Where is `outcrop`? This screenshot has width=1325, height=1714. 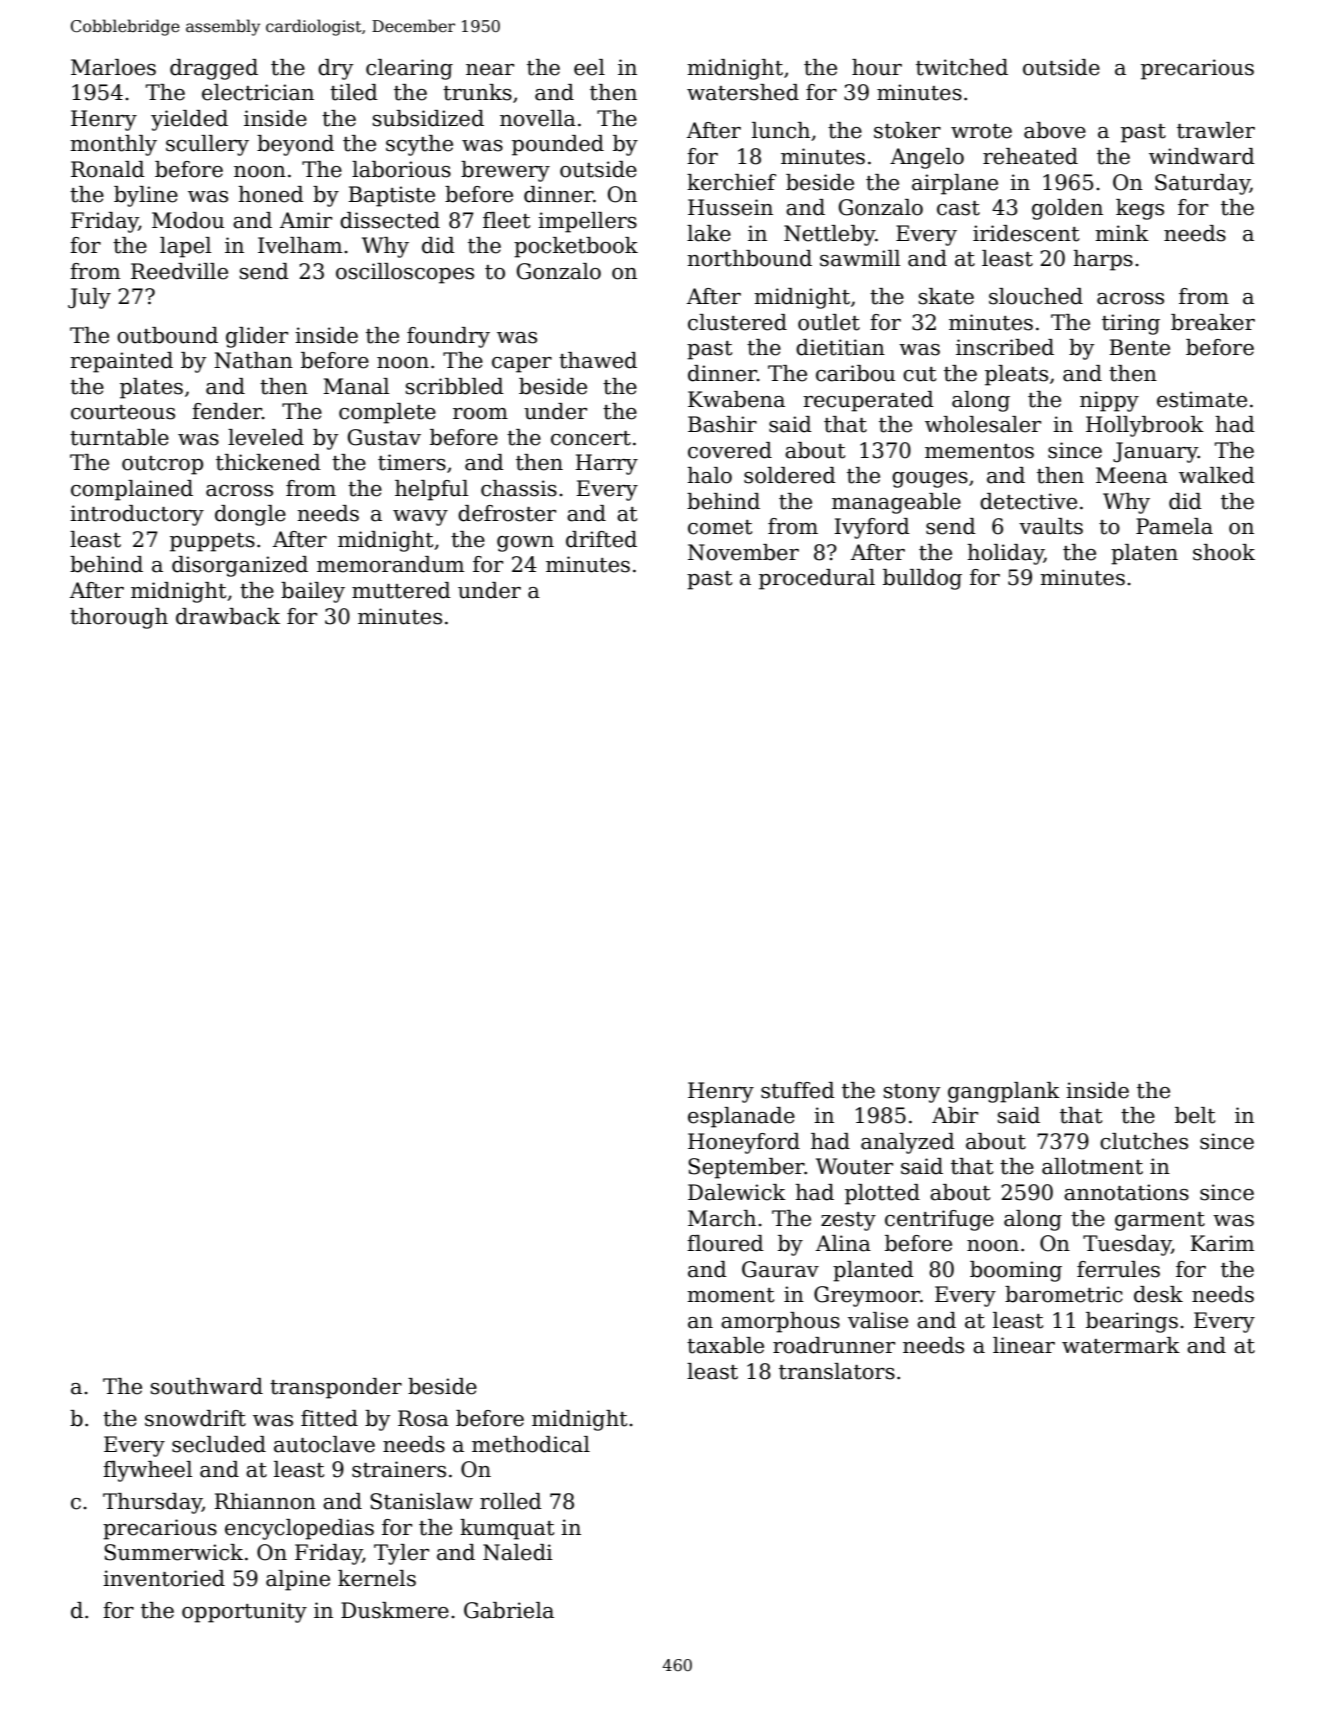
outcrop is located at coordinates (162, 465).
